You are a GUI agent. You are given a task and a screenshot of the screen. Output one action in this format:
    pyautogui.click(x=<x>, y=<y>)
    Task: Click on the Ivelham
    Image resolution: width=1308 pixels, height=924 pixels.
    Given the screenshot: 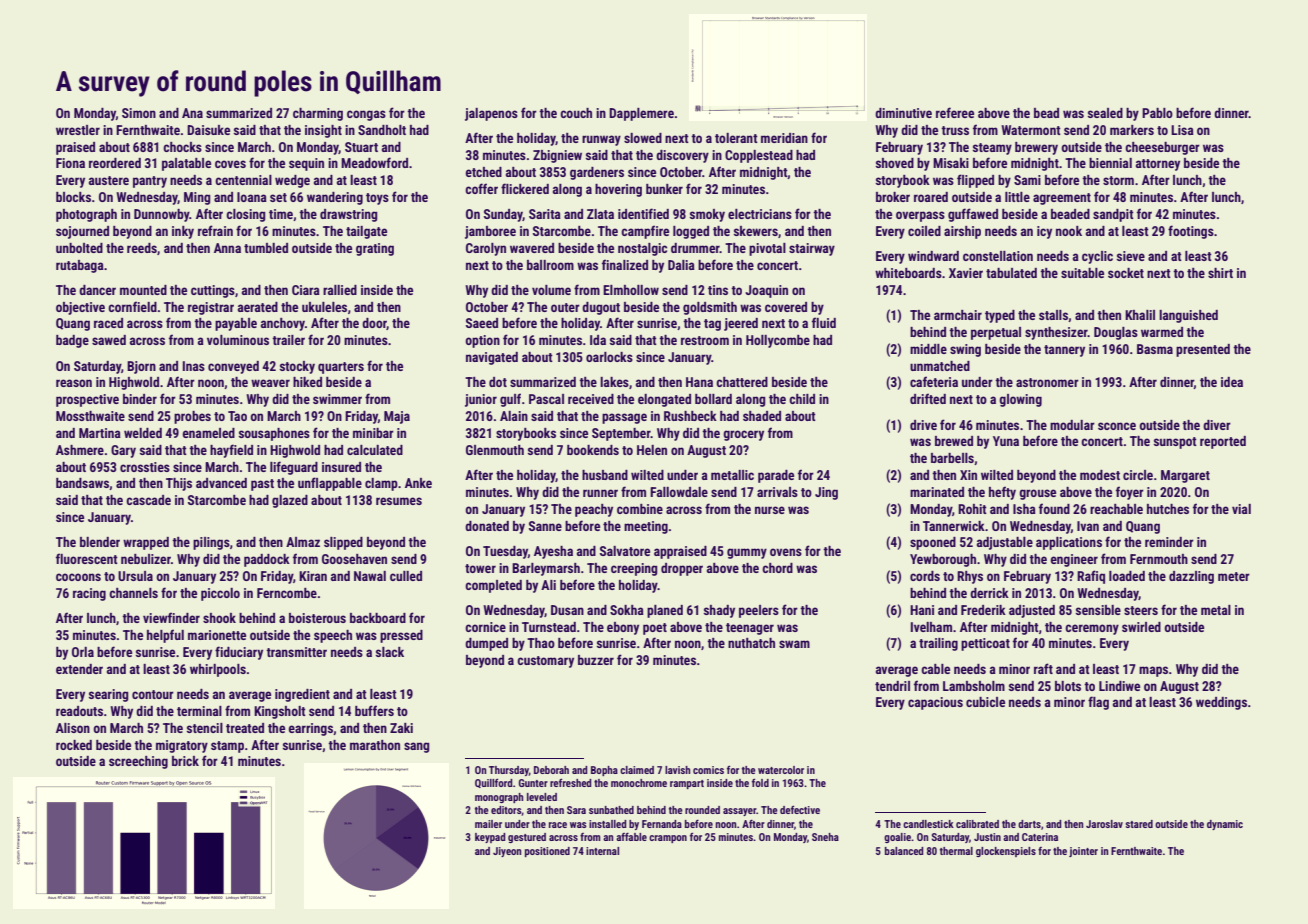 What is the action you would take?
    pyautogui.click(x=931, y=627)
